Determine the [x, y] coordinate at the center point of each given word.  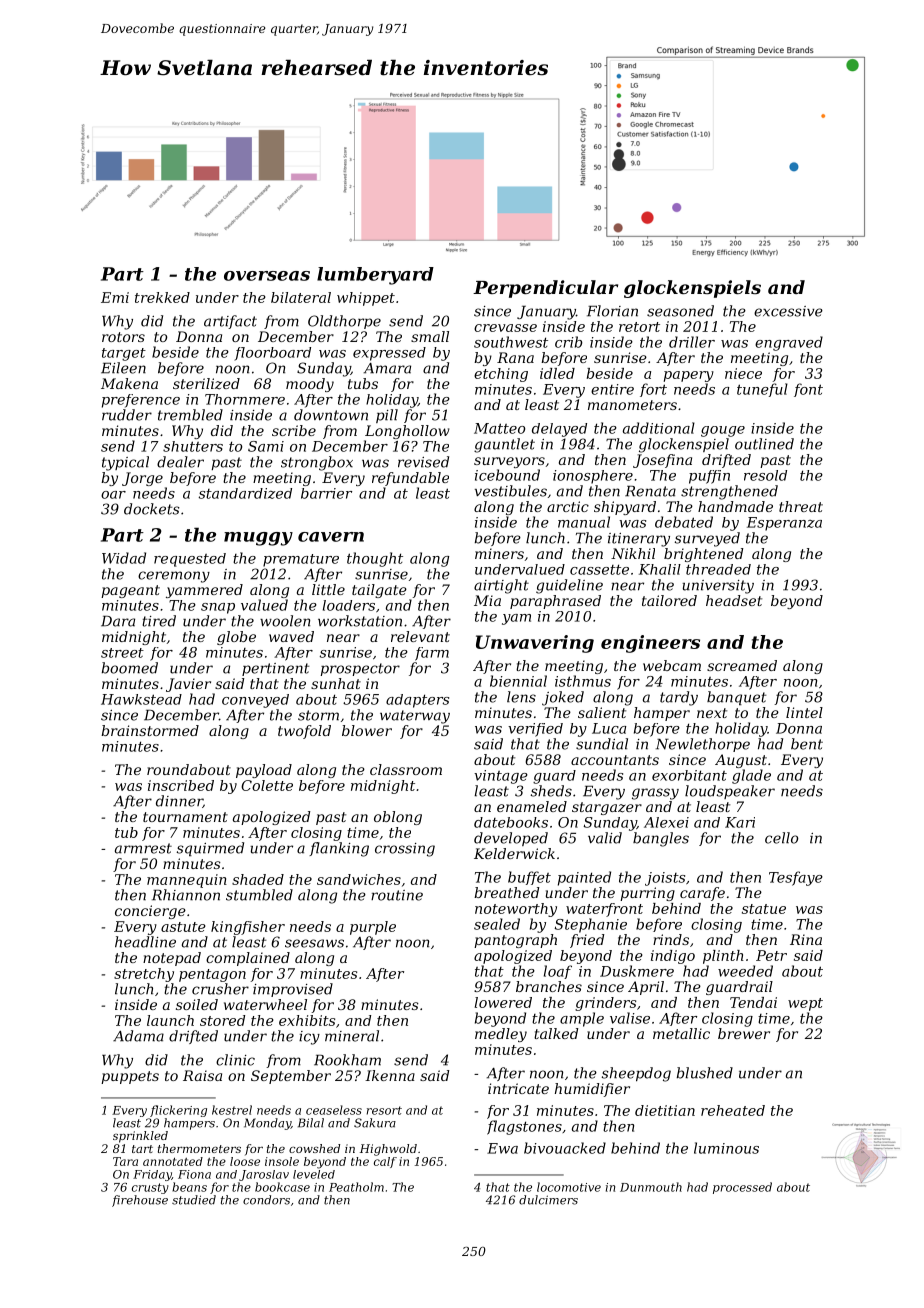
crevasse [505, 328]
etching [501, 375]
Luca [609, 728]
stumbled [259, 895]
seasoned [680, 311]
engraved [789, 343]
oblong [398, 818]
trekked [162, 297]
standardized [245, 493]
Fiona [194, 1174]
